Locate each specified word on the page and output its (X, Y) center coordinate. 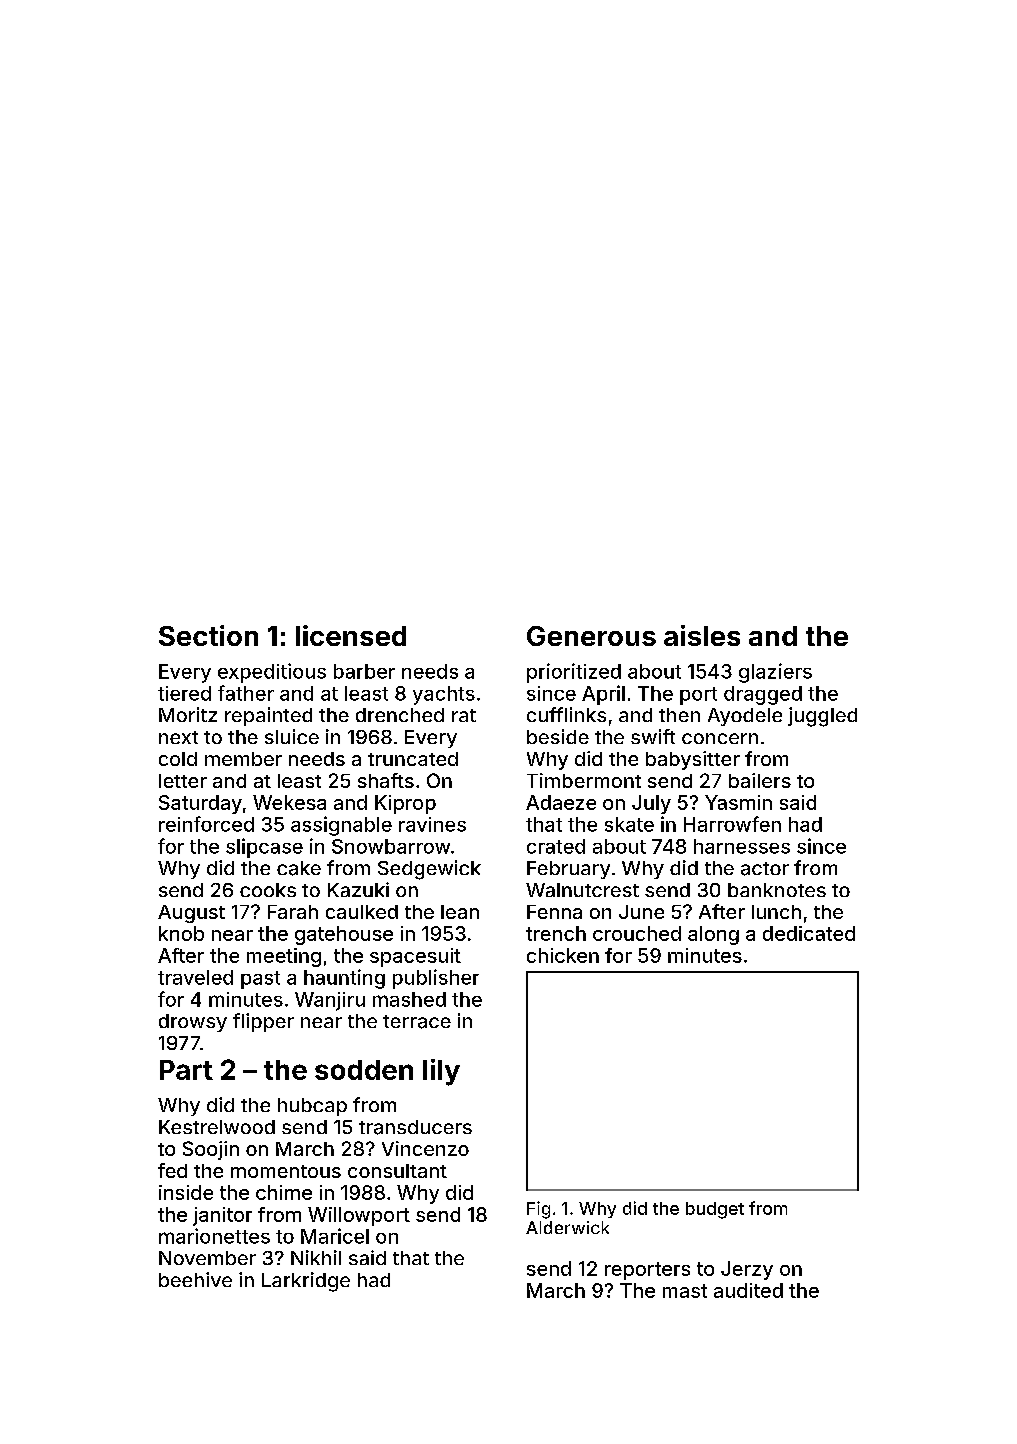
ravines (432, 824)
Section (208, 635)
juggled (822, 717)
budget (715, 1210)
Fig (538, 1210)
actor (765, 869)
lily (441, 1072)
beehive (195, 1279)
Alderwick (567, 1227)
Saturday (200, 804)
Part (186, 1070)
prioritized (574, 673)
